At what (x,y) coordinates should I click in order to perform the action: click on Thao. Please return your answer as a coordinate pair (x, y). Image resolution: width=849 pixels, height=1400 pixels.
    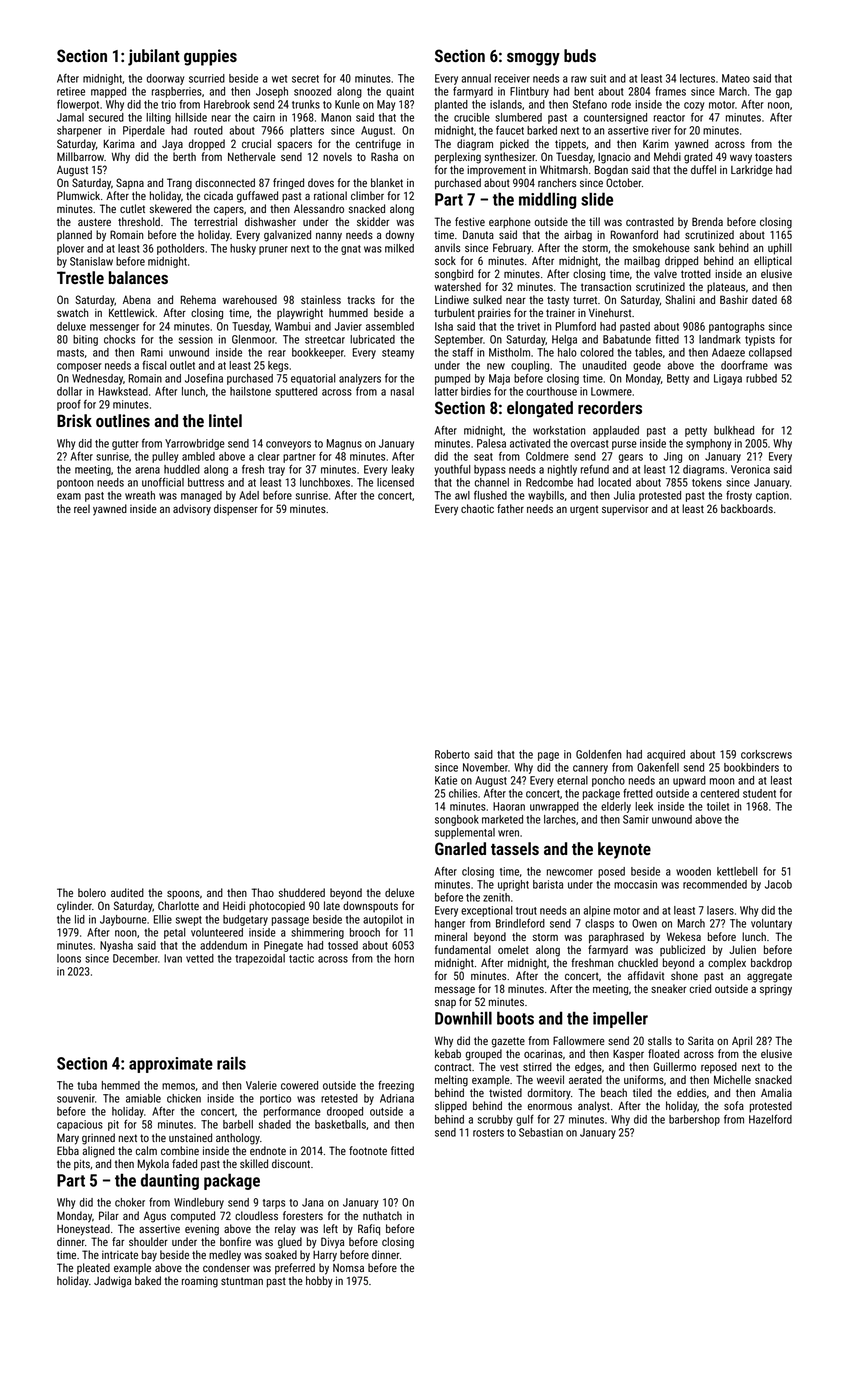
    Looking at the image, I should click on (263, 892).
